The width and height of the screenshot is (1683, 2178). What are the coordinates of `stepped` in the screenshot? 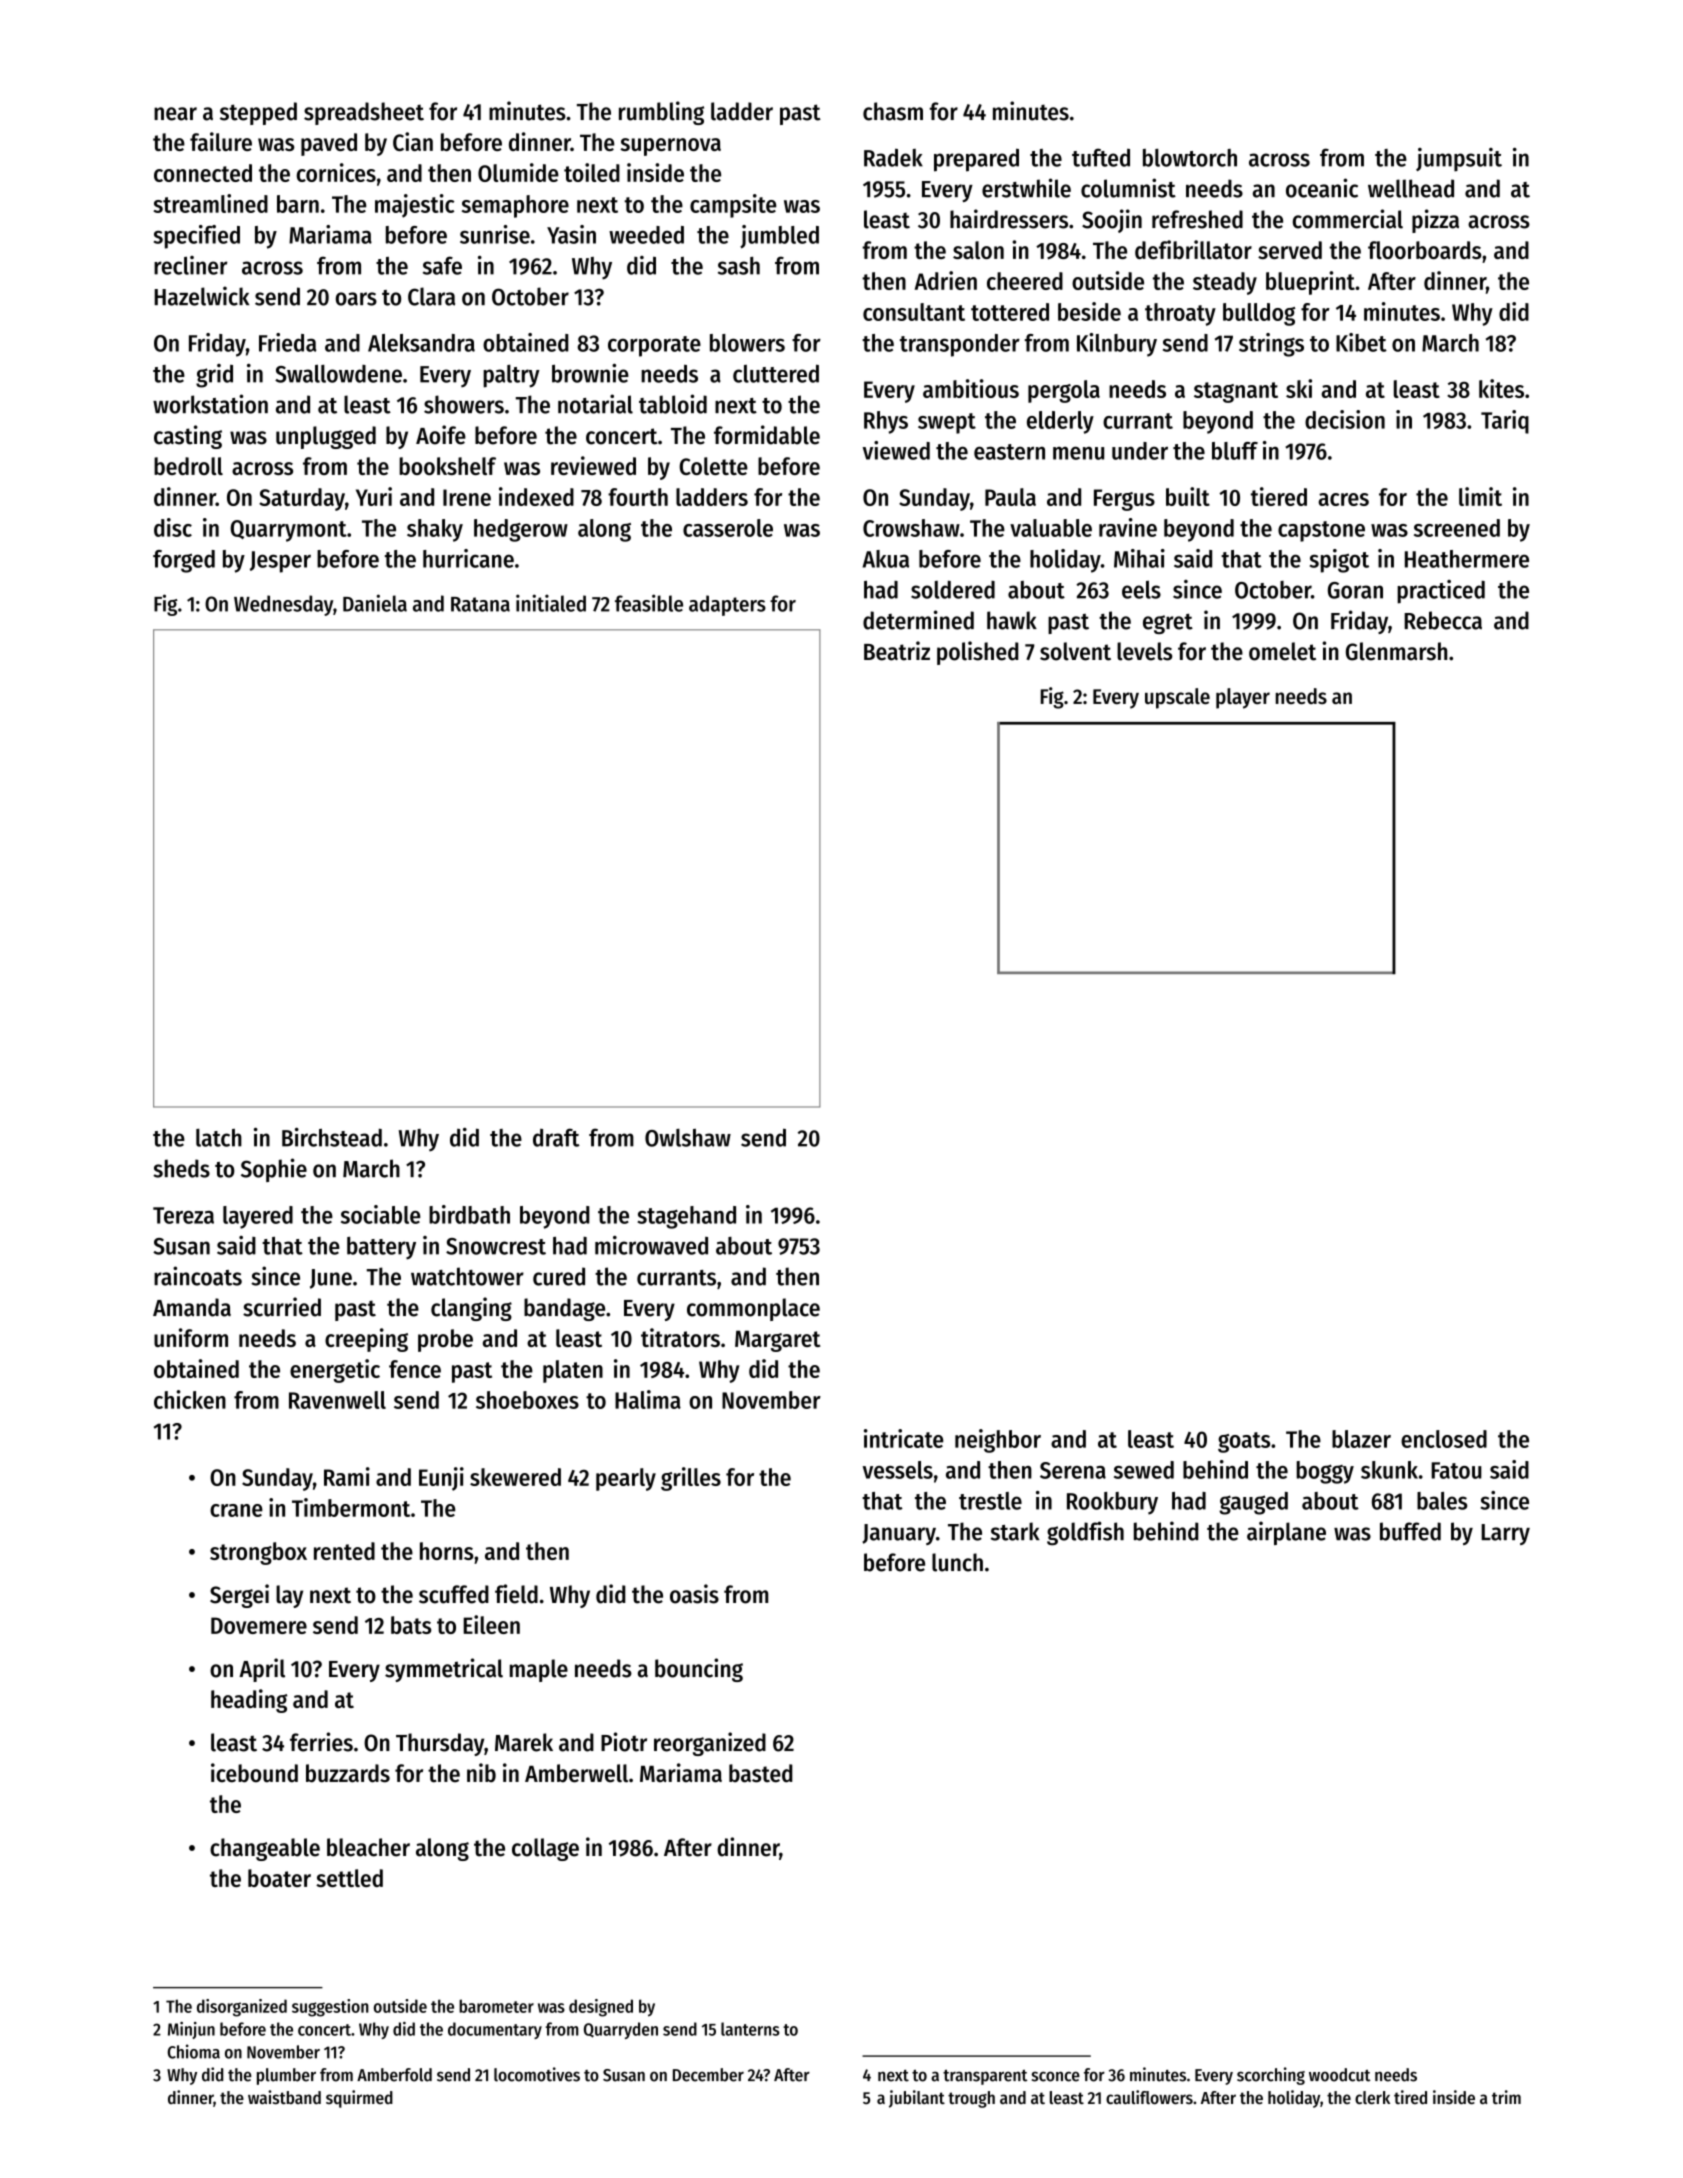 It's located at (258, 113).
